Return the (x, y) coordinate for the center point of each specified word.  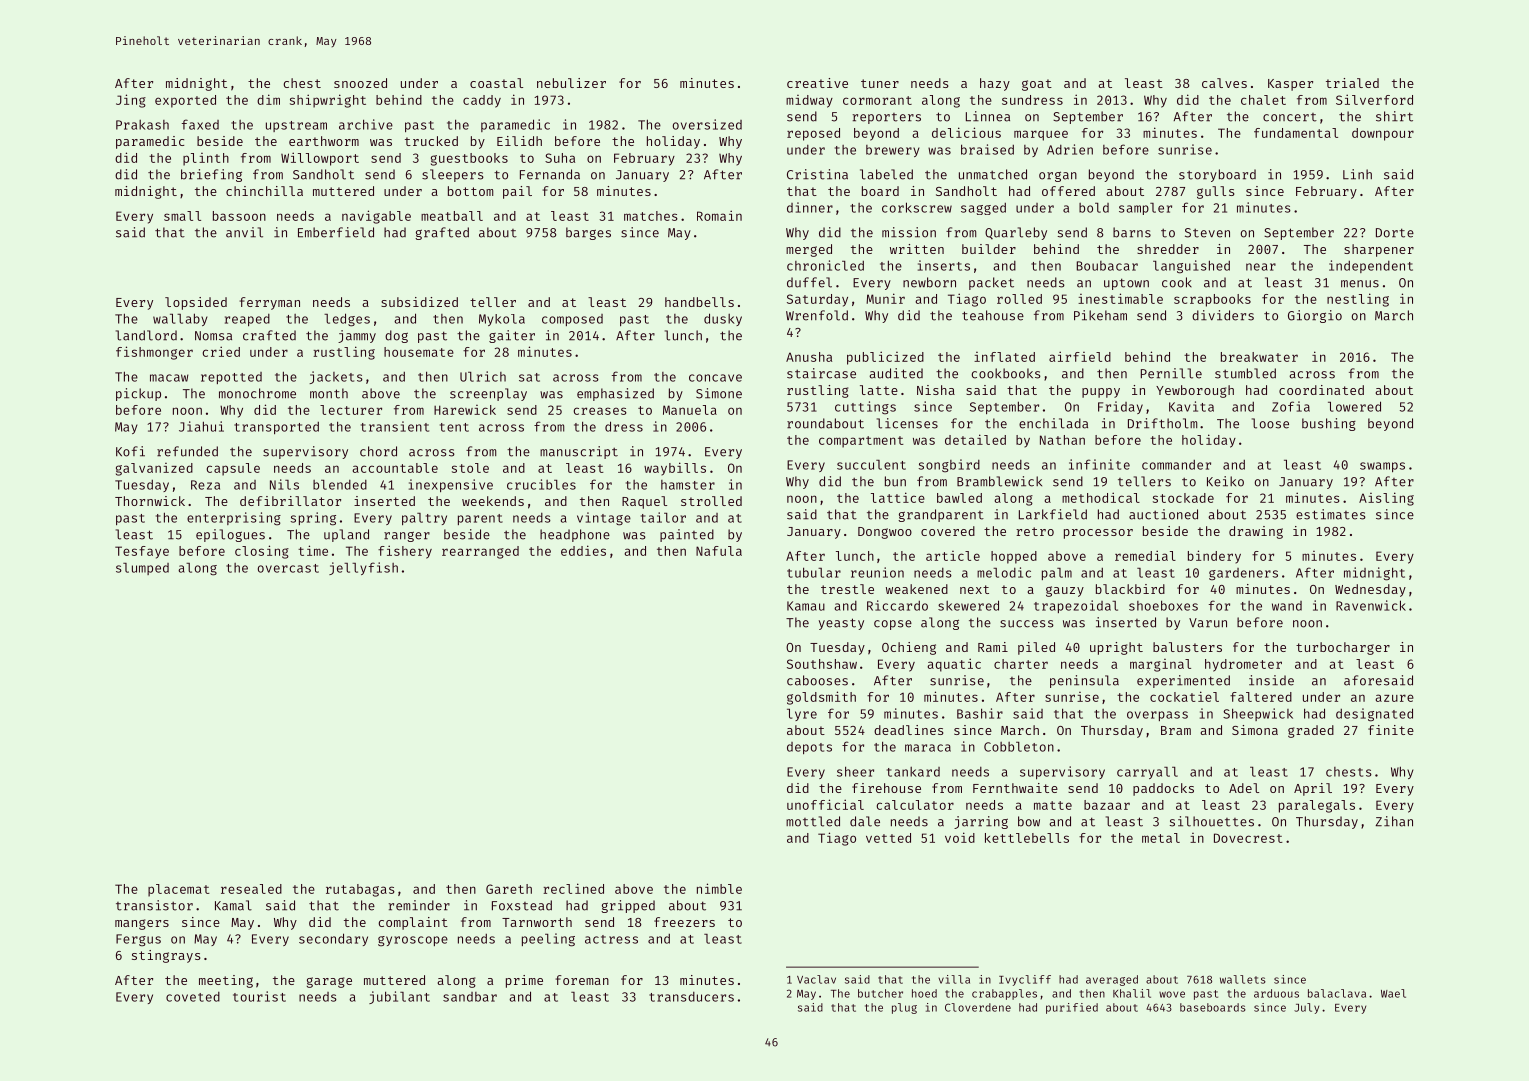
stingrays (166, 956)
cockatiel (1184, 696)
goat (1037, 85)
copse (893, 625)
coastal (496, 83)
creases (600, 411)
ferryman (270, 303)
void (960, 837)
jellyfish (363, 568)
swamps (1382, 467)
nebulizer (571, 83)
